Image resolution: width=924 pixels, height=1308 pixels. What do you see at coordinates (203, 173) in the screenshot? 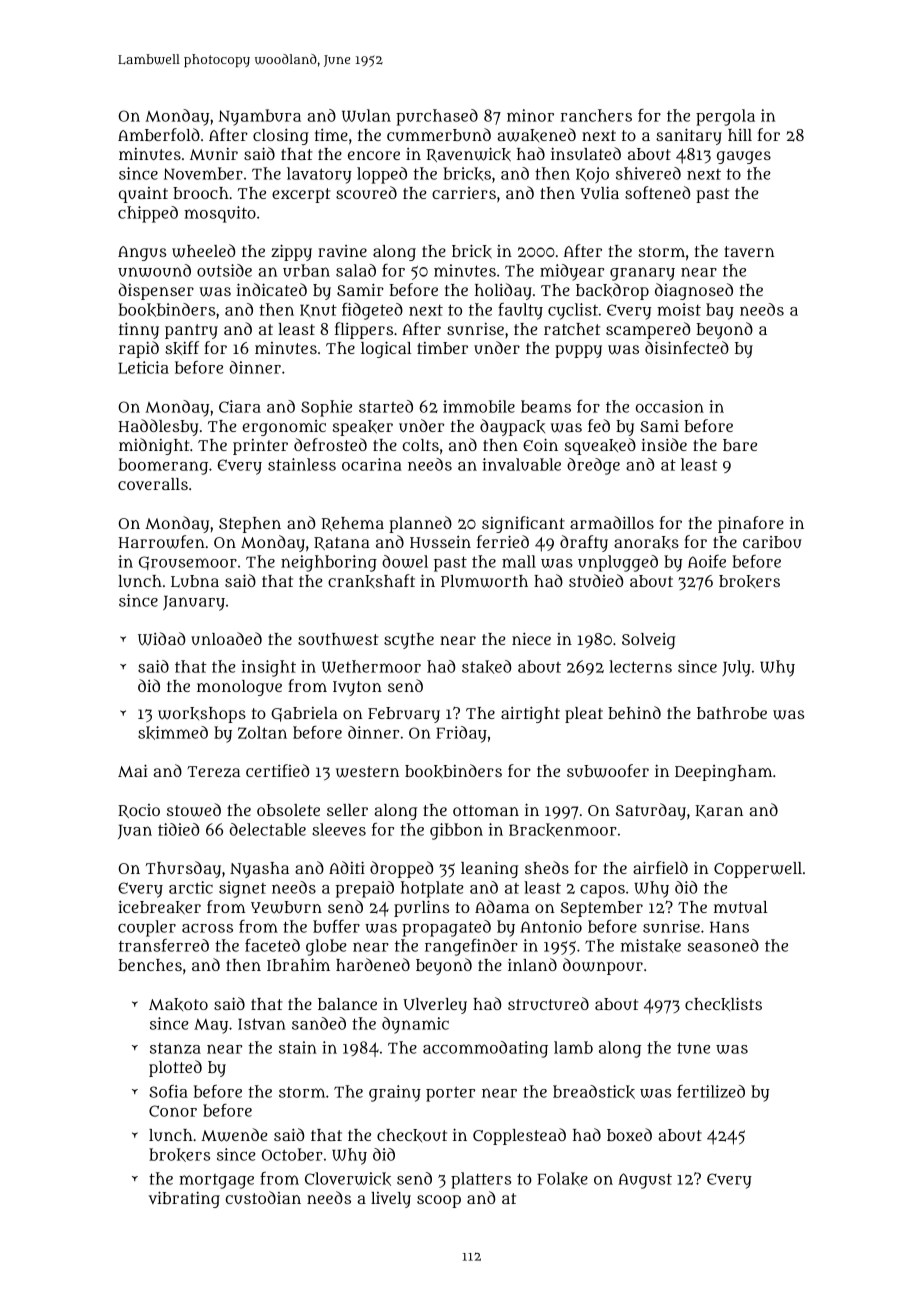
I see `November` at bounding box center [203, 173].
